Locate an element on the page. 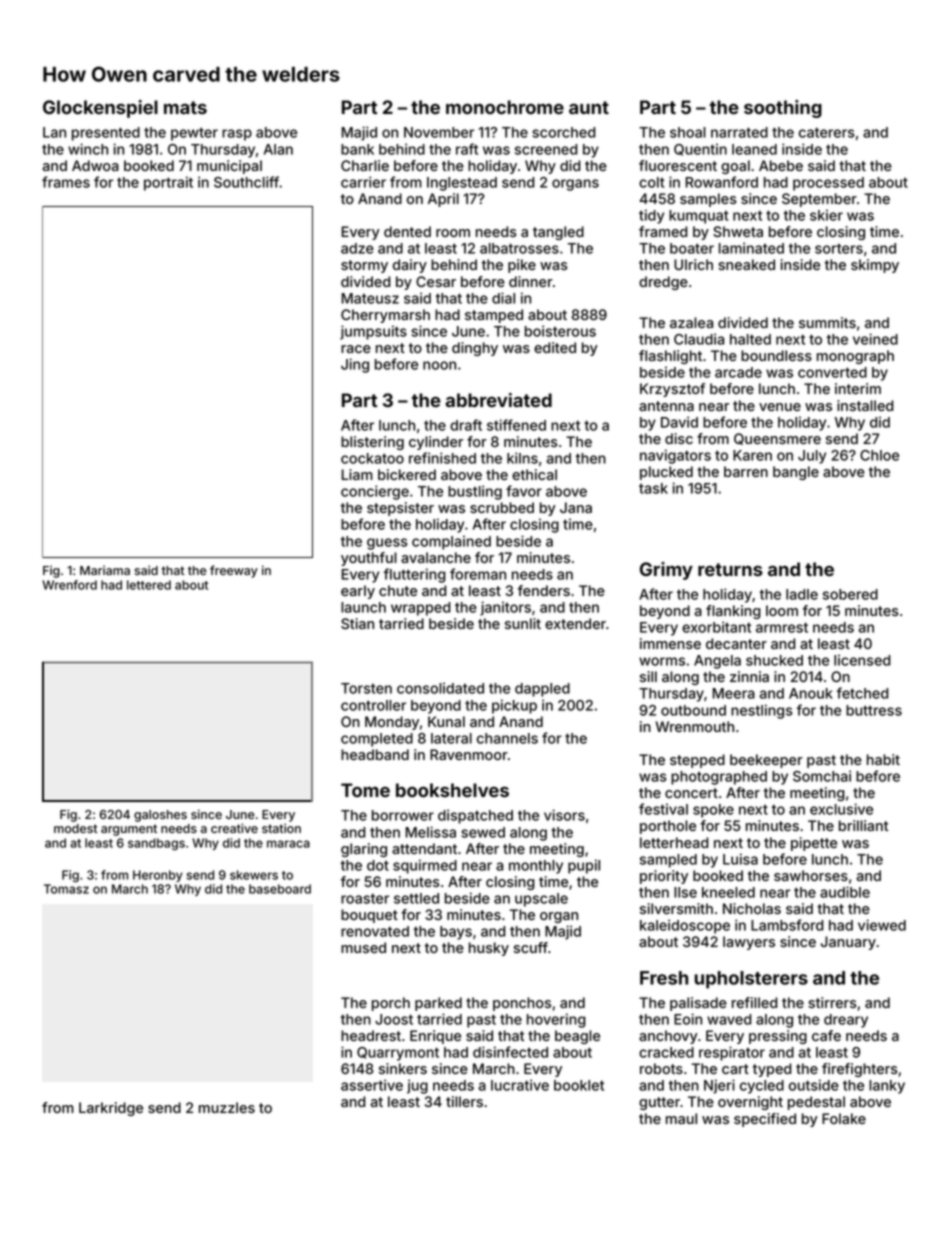 This page has height=1233, width=952. Heronby is located at coordinates (158, 876).
